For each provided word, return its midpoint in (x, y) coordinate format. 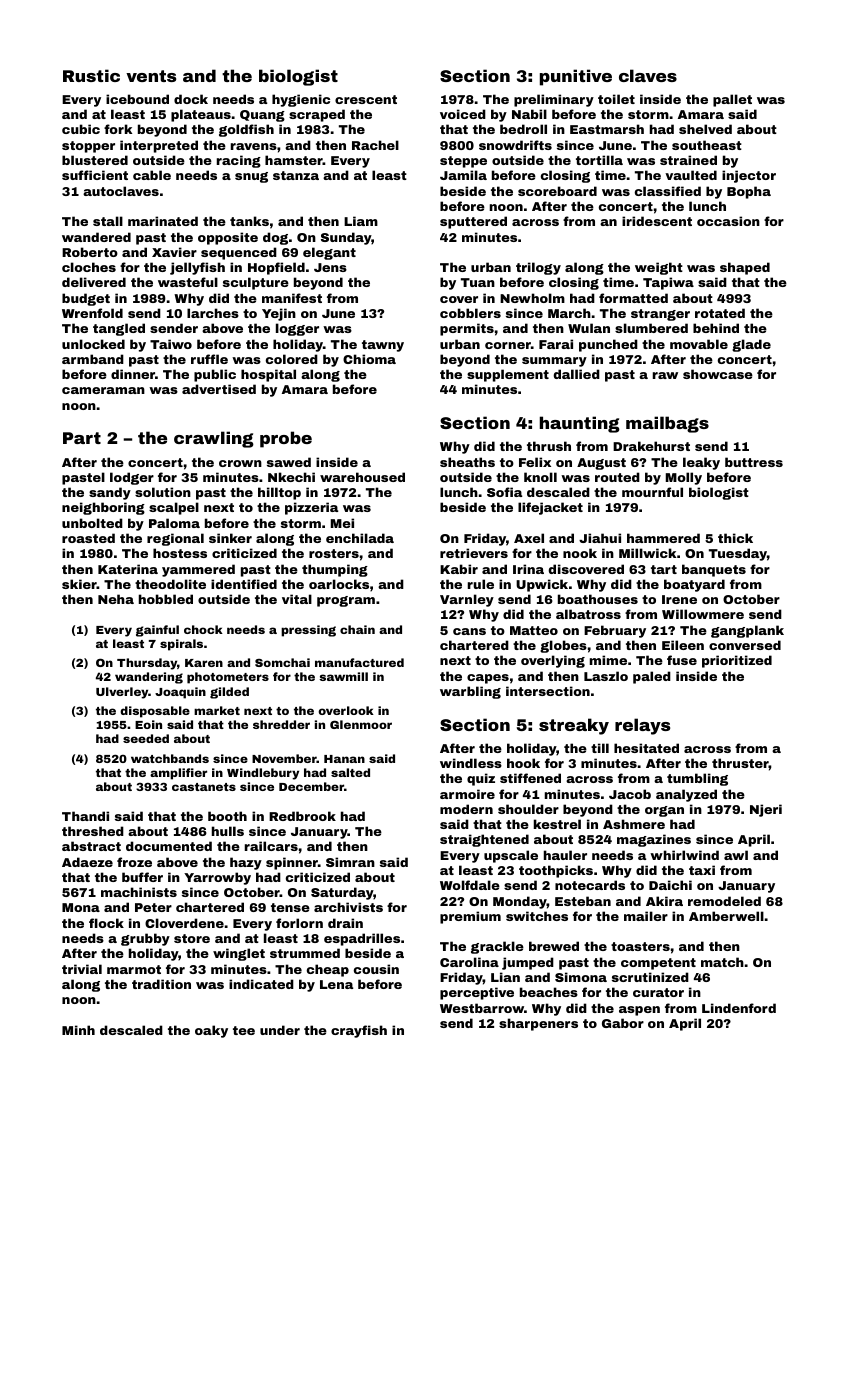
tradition (161, 984)
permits (467, 329)
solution (163, 492)
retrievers (474, 553)
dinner (133, 374)
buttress (754, 462)
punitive (576, 77)
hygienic (301, 100)
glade (751, 345)
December (311, 786)
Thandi (85, 816)
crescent (366, 99)
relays (642, 726)
